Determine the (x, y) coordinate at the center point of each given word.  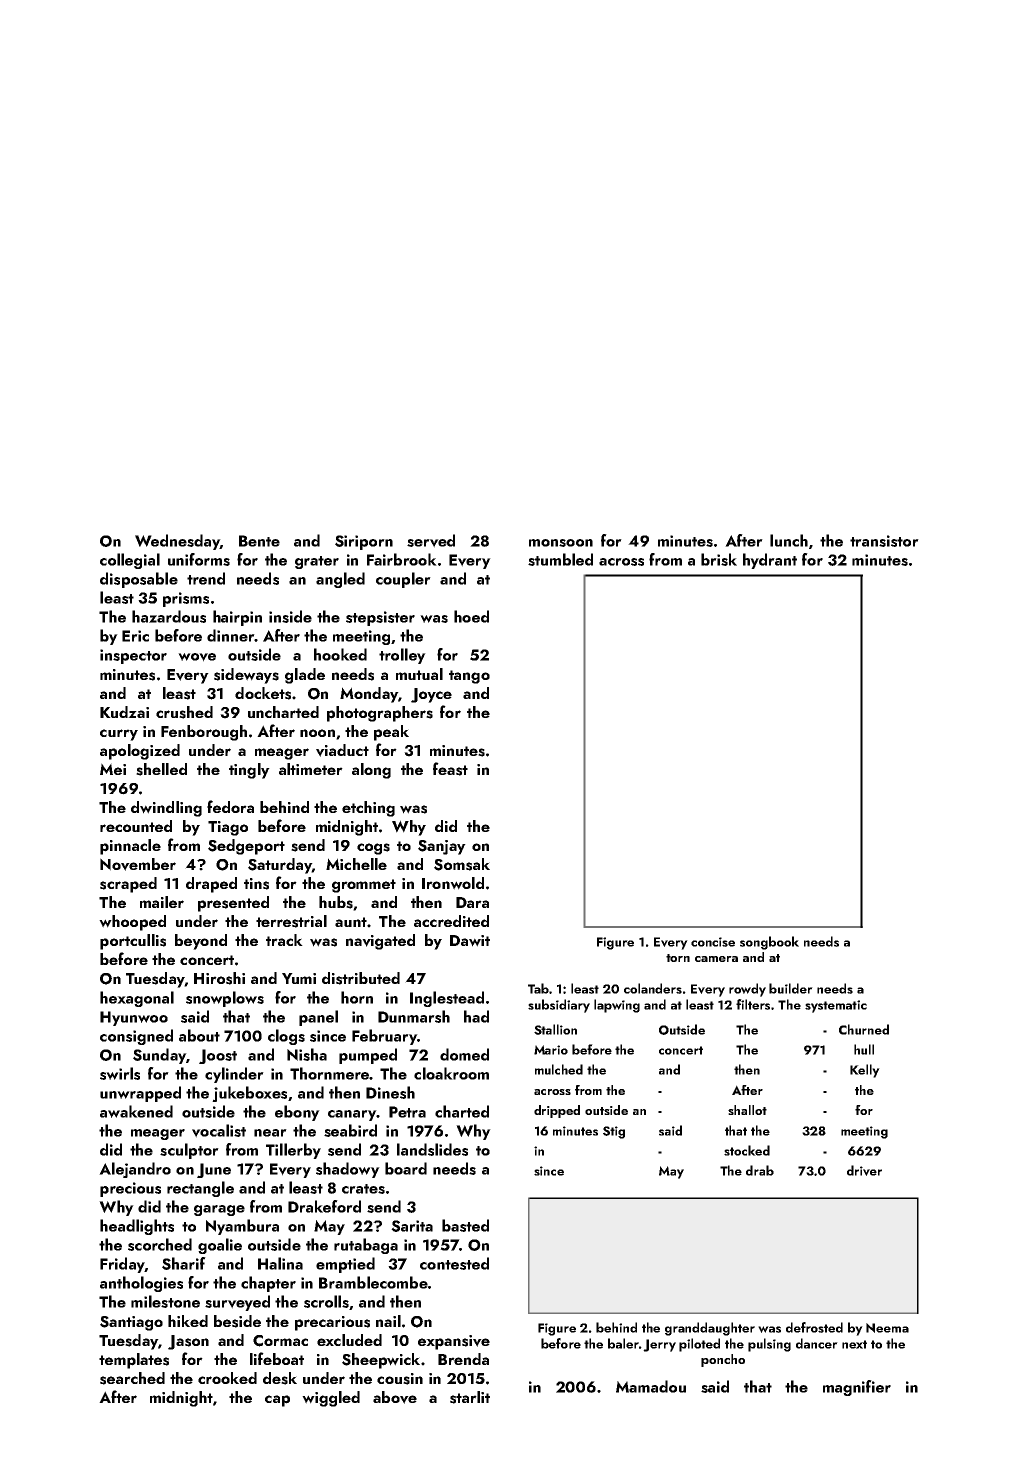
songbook (769, 943)
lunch (789, 540)
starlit (470, 1397)
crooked (227, 1378)
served (431, 541)
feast (450, 769)
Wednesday (177, 542)
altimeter (311, 769)
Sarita (412, 1226)
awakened (136, 1111)
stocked (747, 1150)
